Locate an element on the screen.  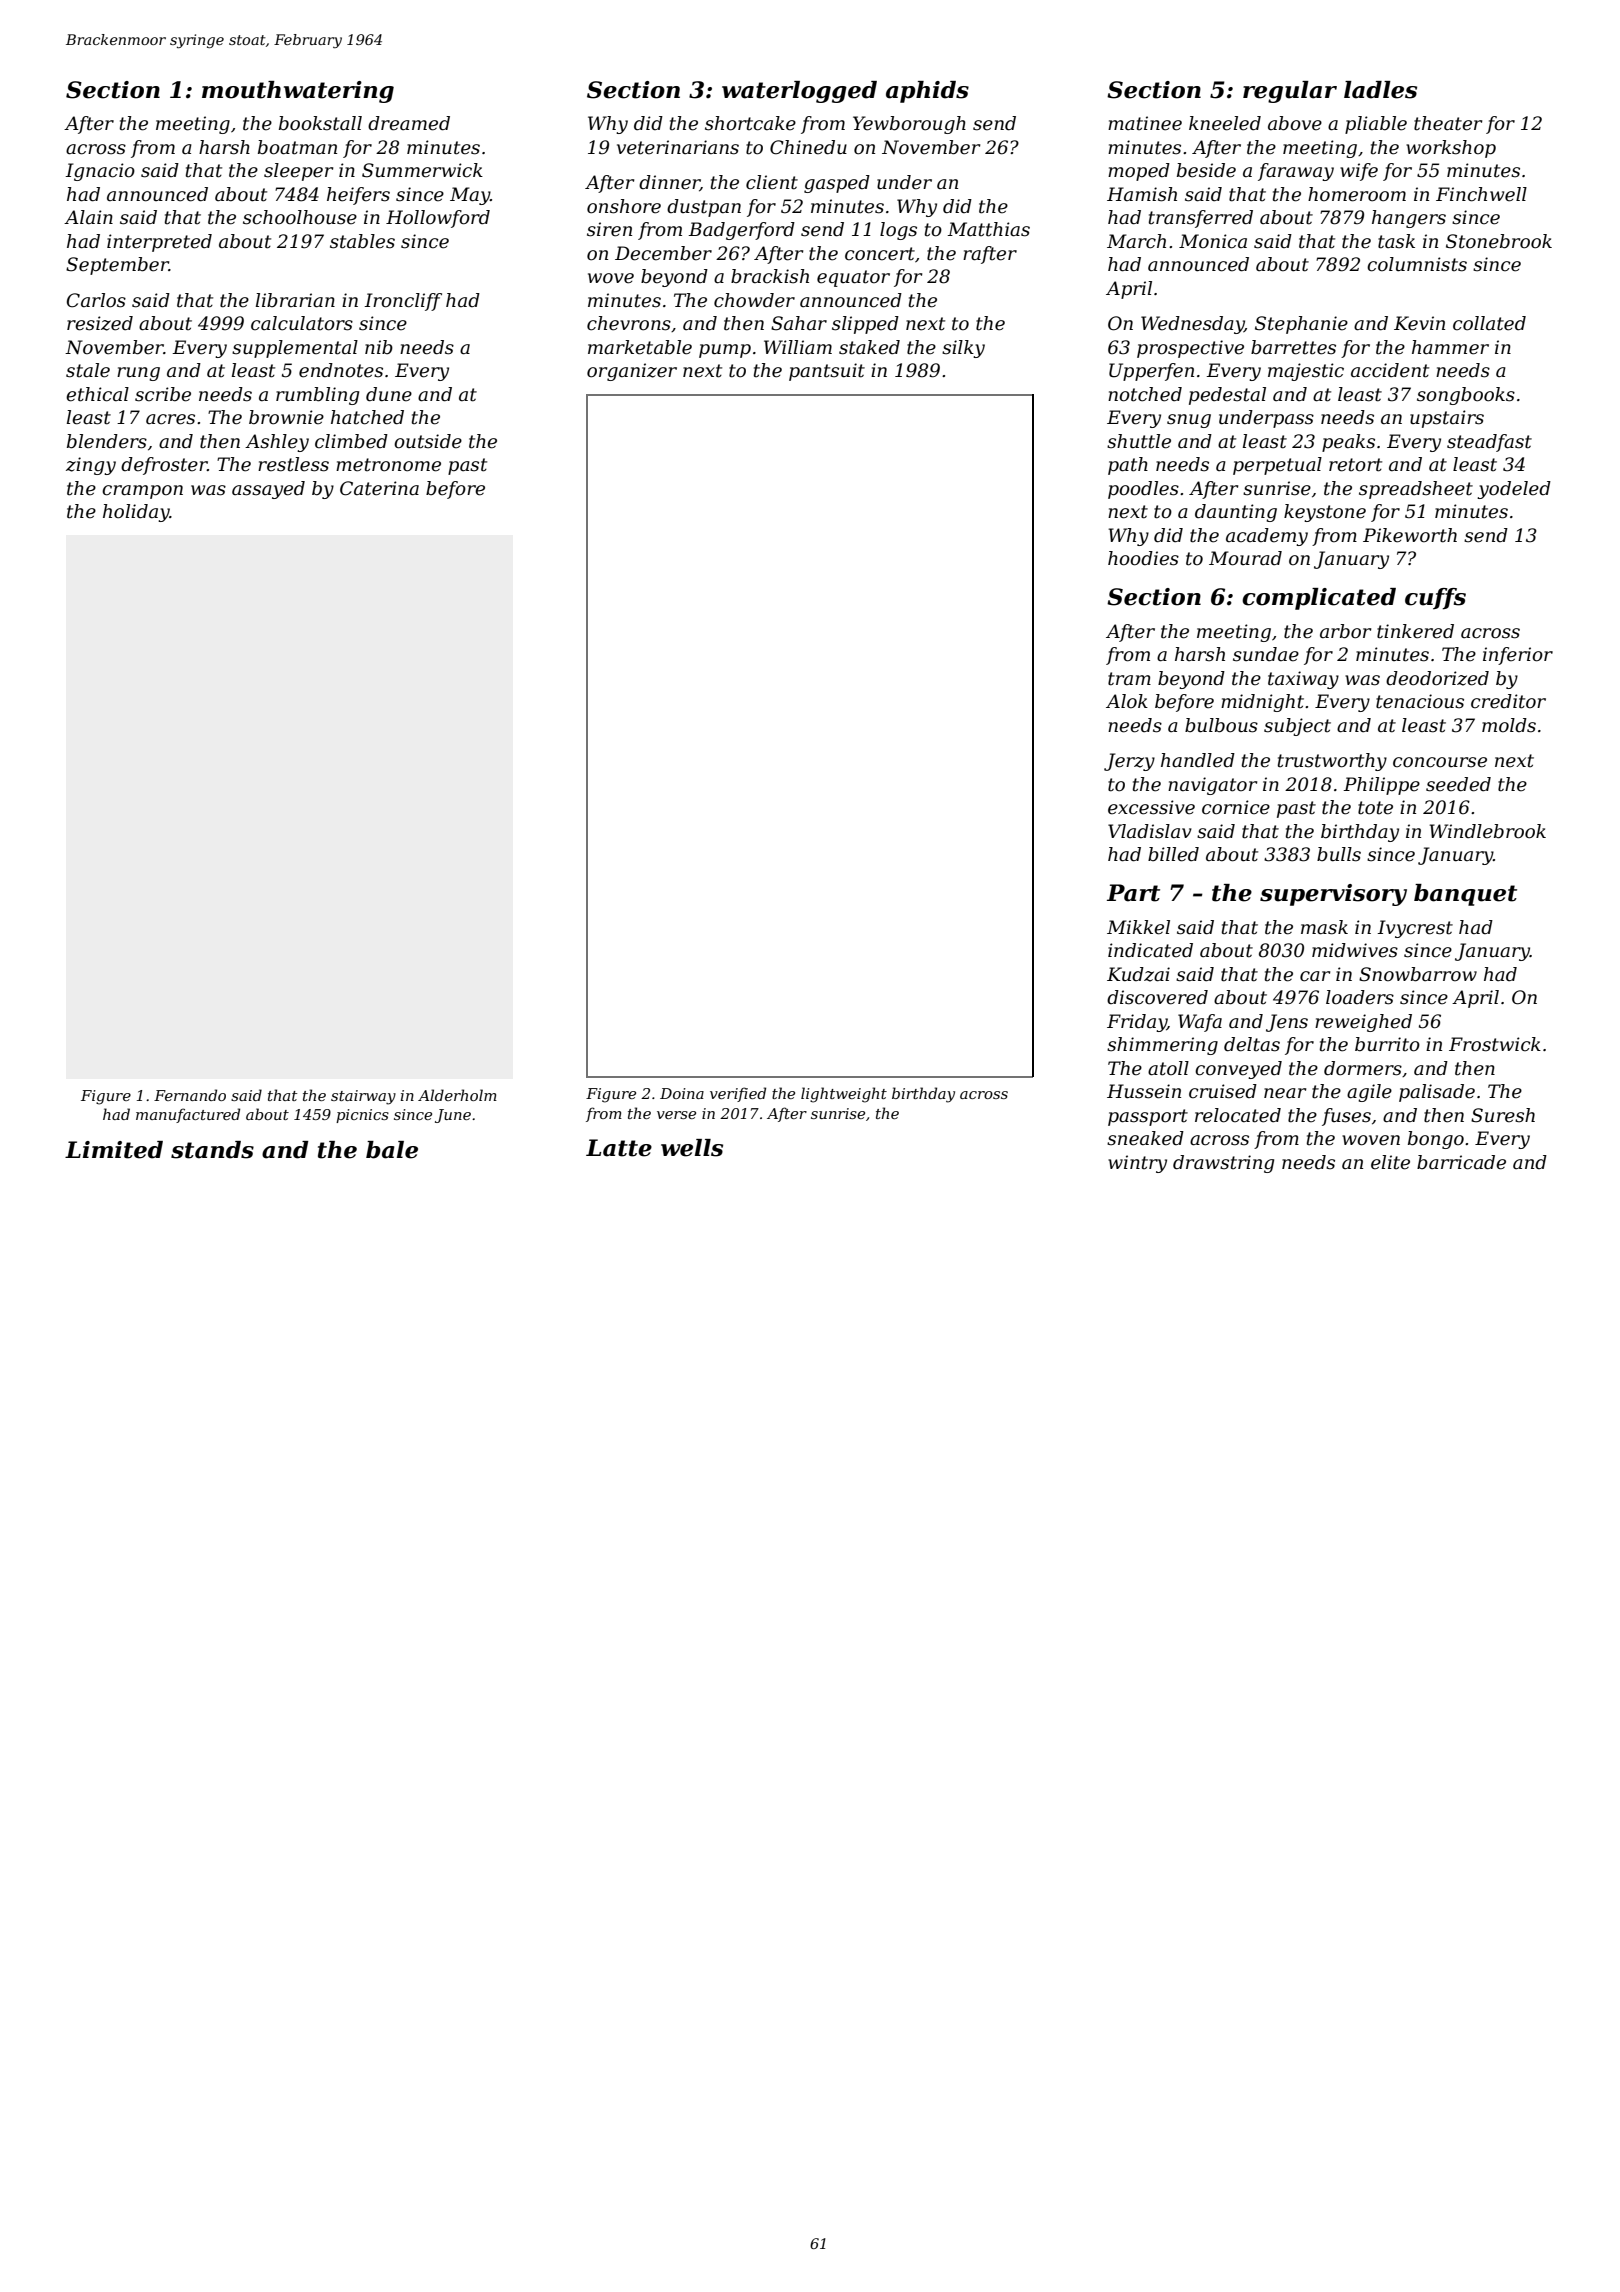
supplemental is located at coordinates (295, 349).
